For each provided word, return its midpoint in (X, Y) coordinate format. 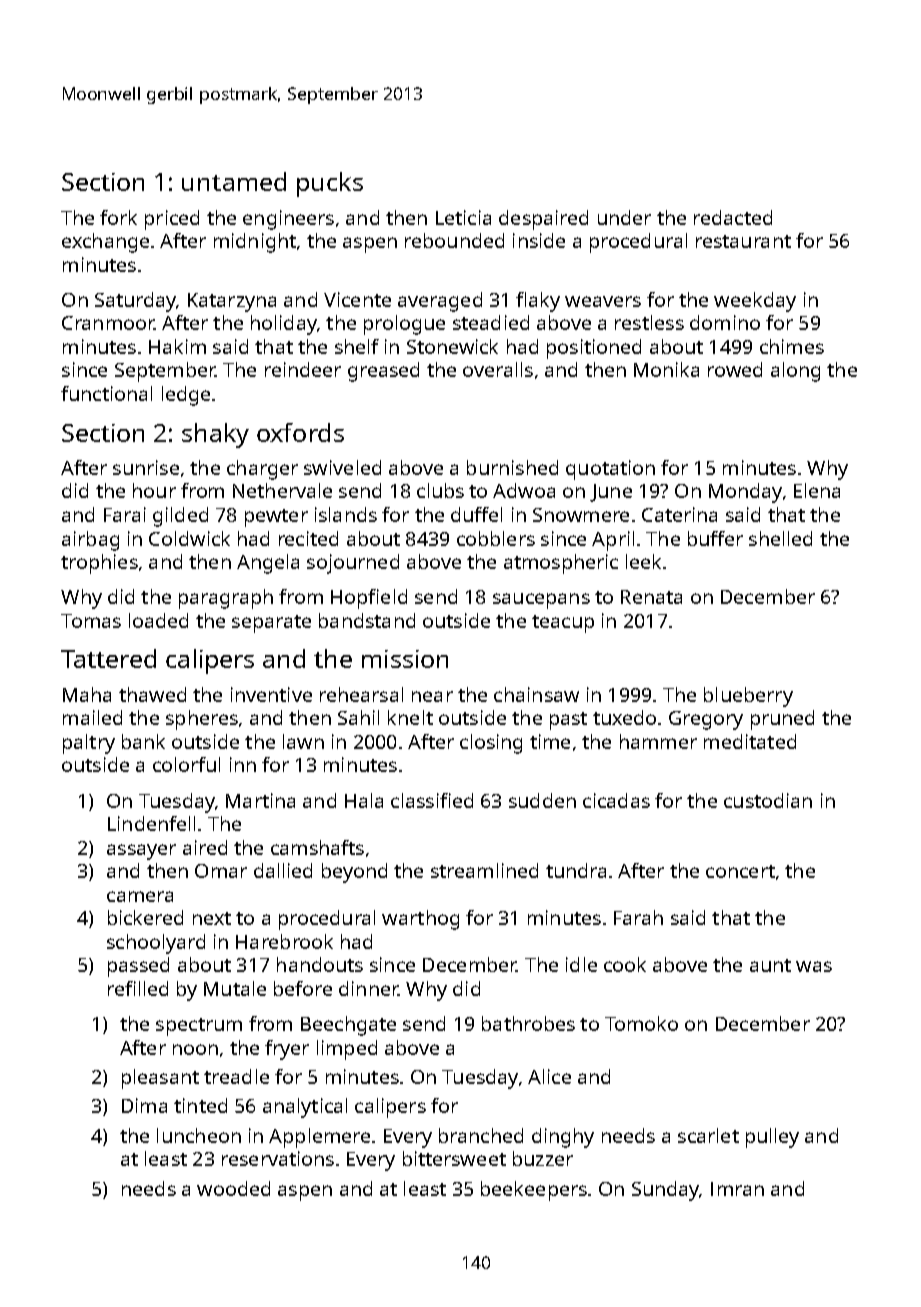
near (432, 696)
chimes (792, 346)
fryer (287, 1050)
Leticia (463, 217)
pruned (782, 720)
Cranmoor (108, 323)
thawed (152, 694)
